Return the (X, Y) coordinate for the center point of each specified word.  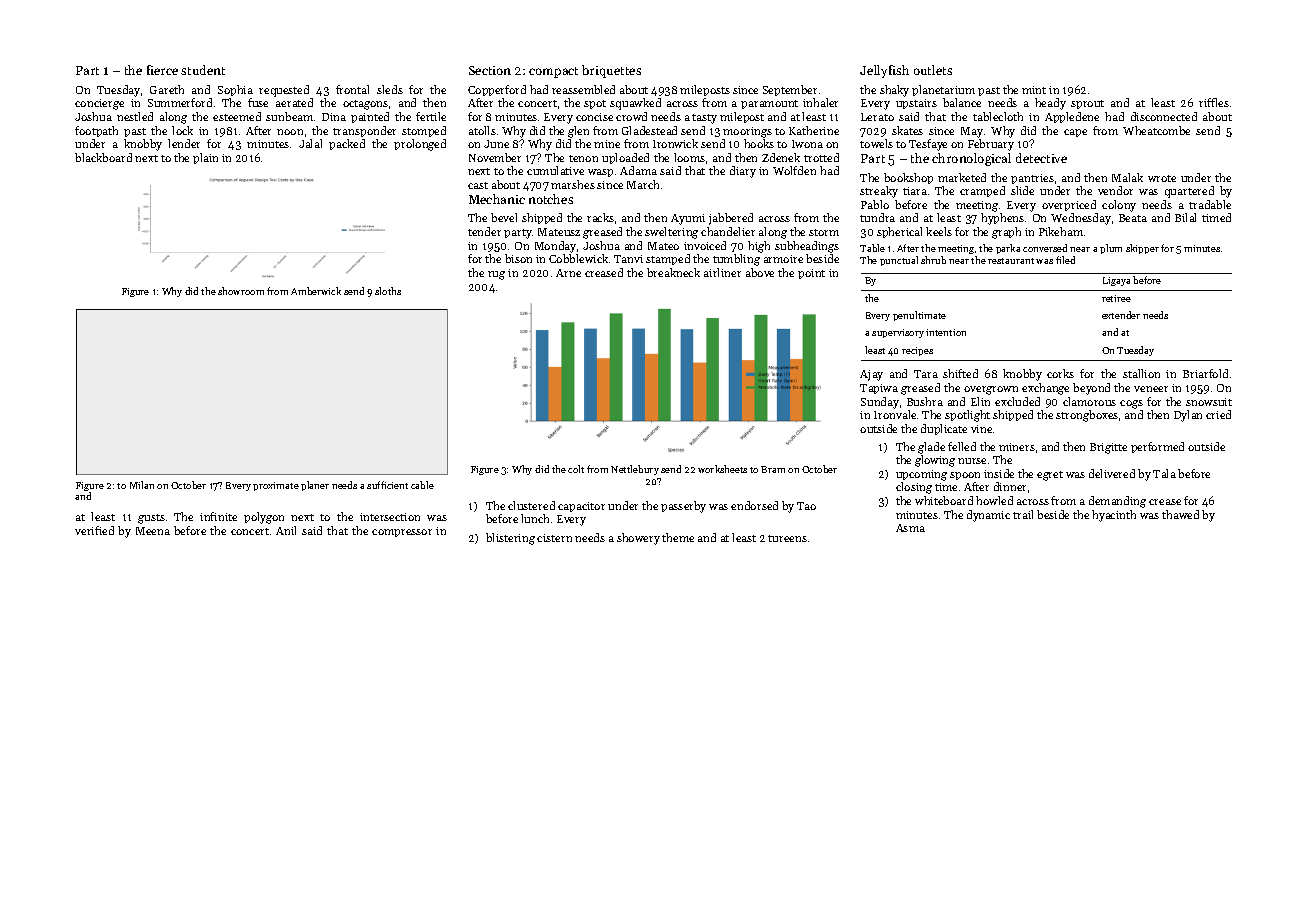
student (203, 70)
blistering (510, 539)
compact (553, 72)
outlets (933, 70)
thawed (1180, 514)
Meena (153, 531)
